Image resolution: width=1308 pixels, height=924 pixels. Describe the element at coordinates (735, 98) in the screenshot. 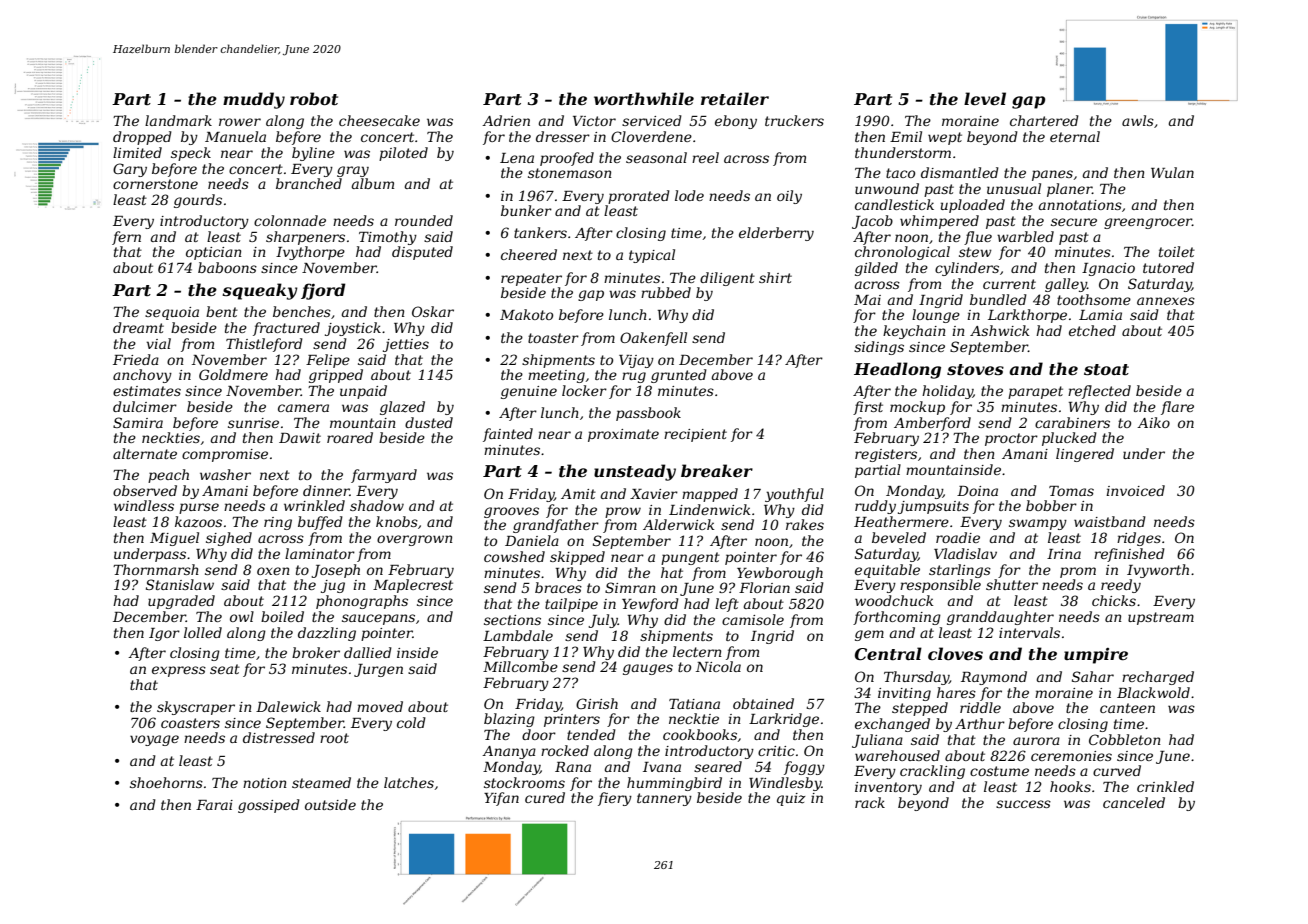

I see `retailer` at that location.
